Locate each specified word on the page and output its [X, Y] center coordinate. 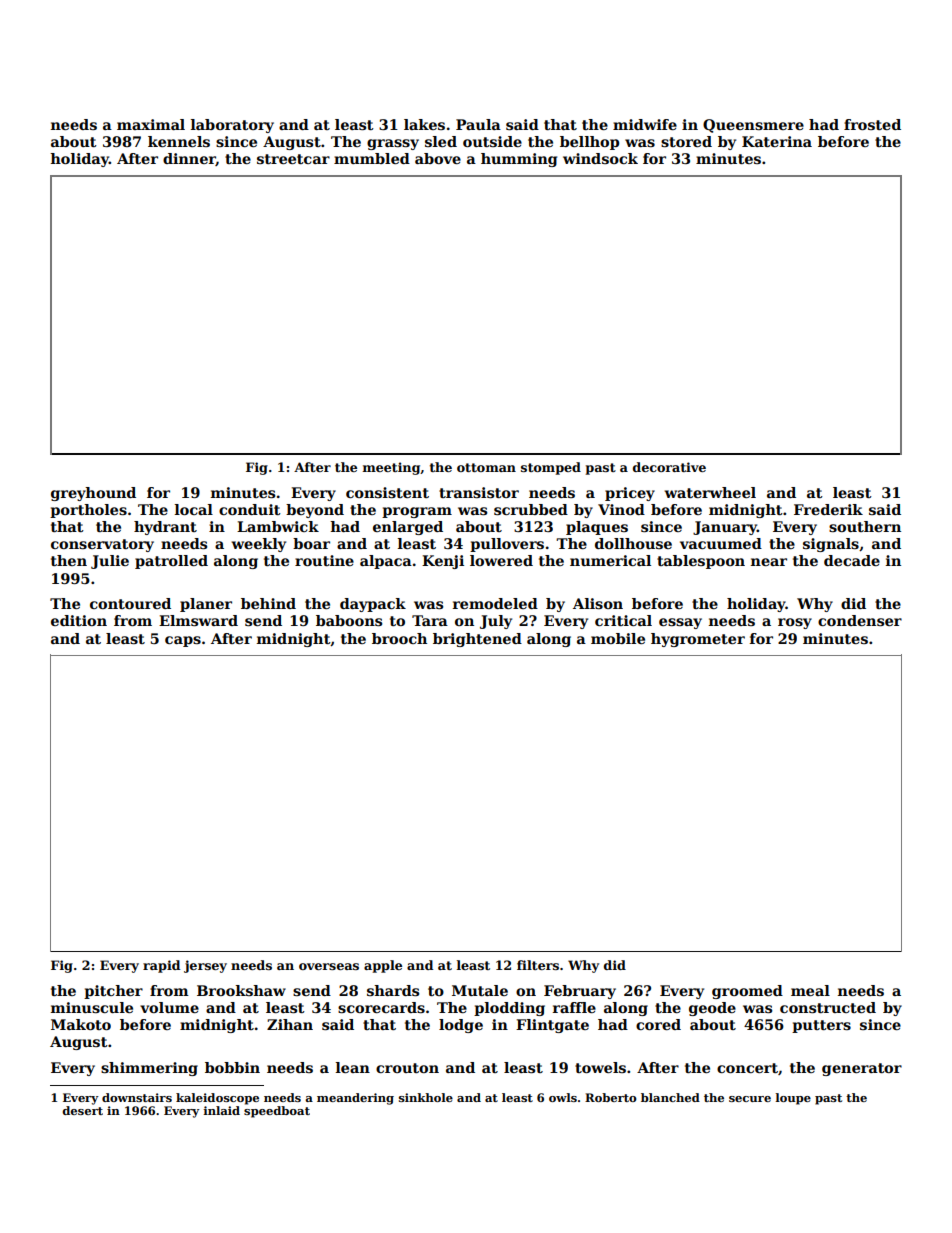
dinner [189, 159]
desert [82, 1110]
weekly [259, 545]
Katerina [777, 141]
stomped [551, 468]
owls [563, 1097]
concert [747, 1068]
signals [831, 545]
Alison [598, 603]
